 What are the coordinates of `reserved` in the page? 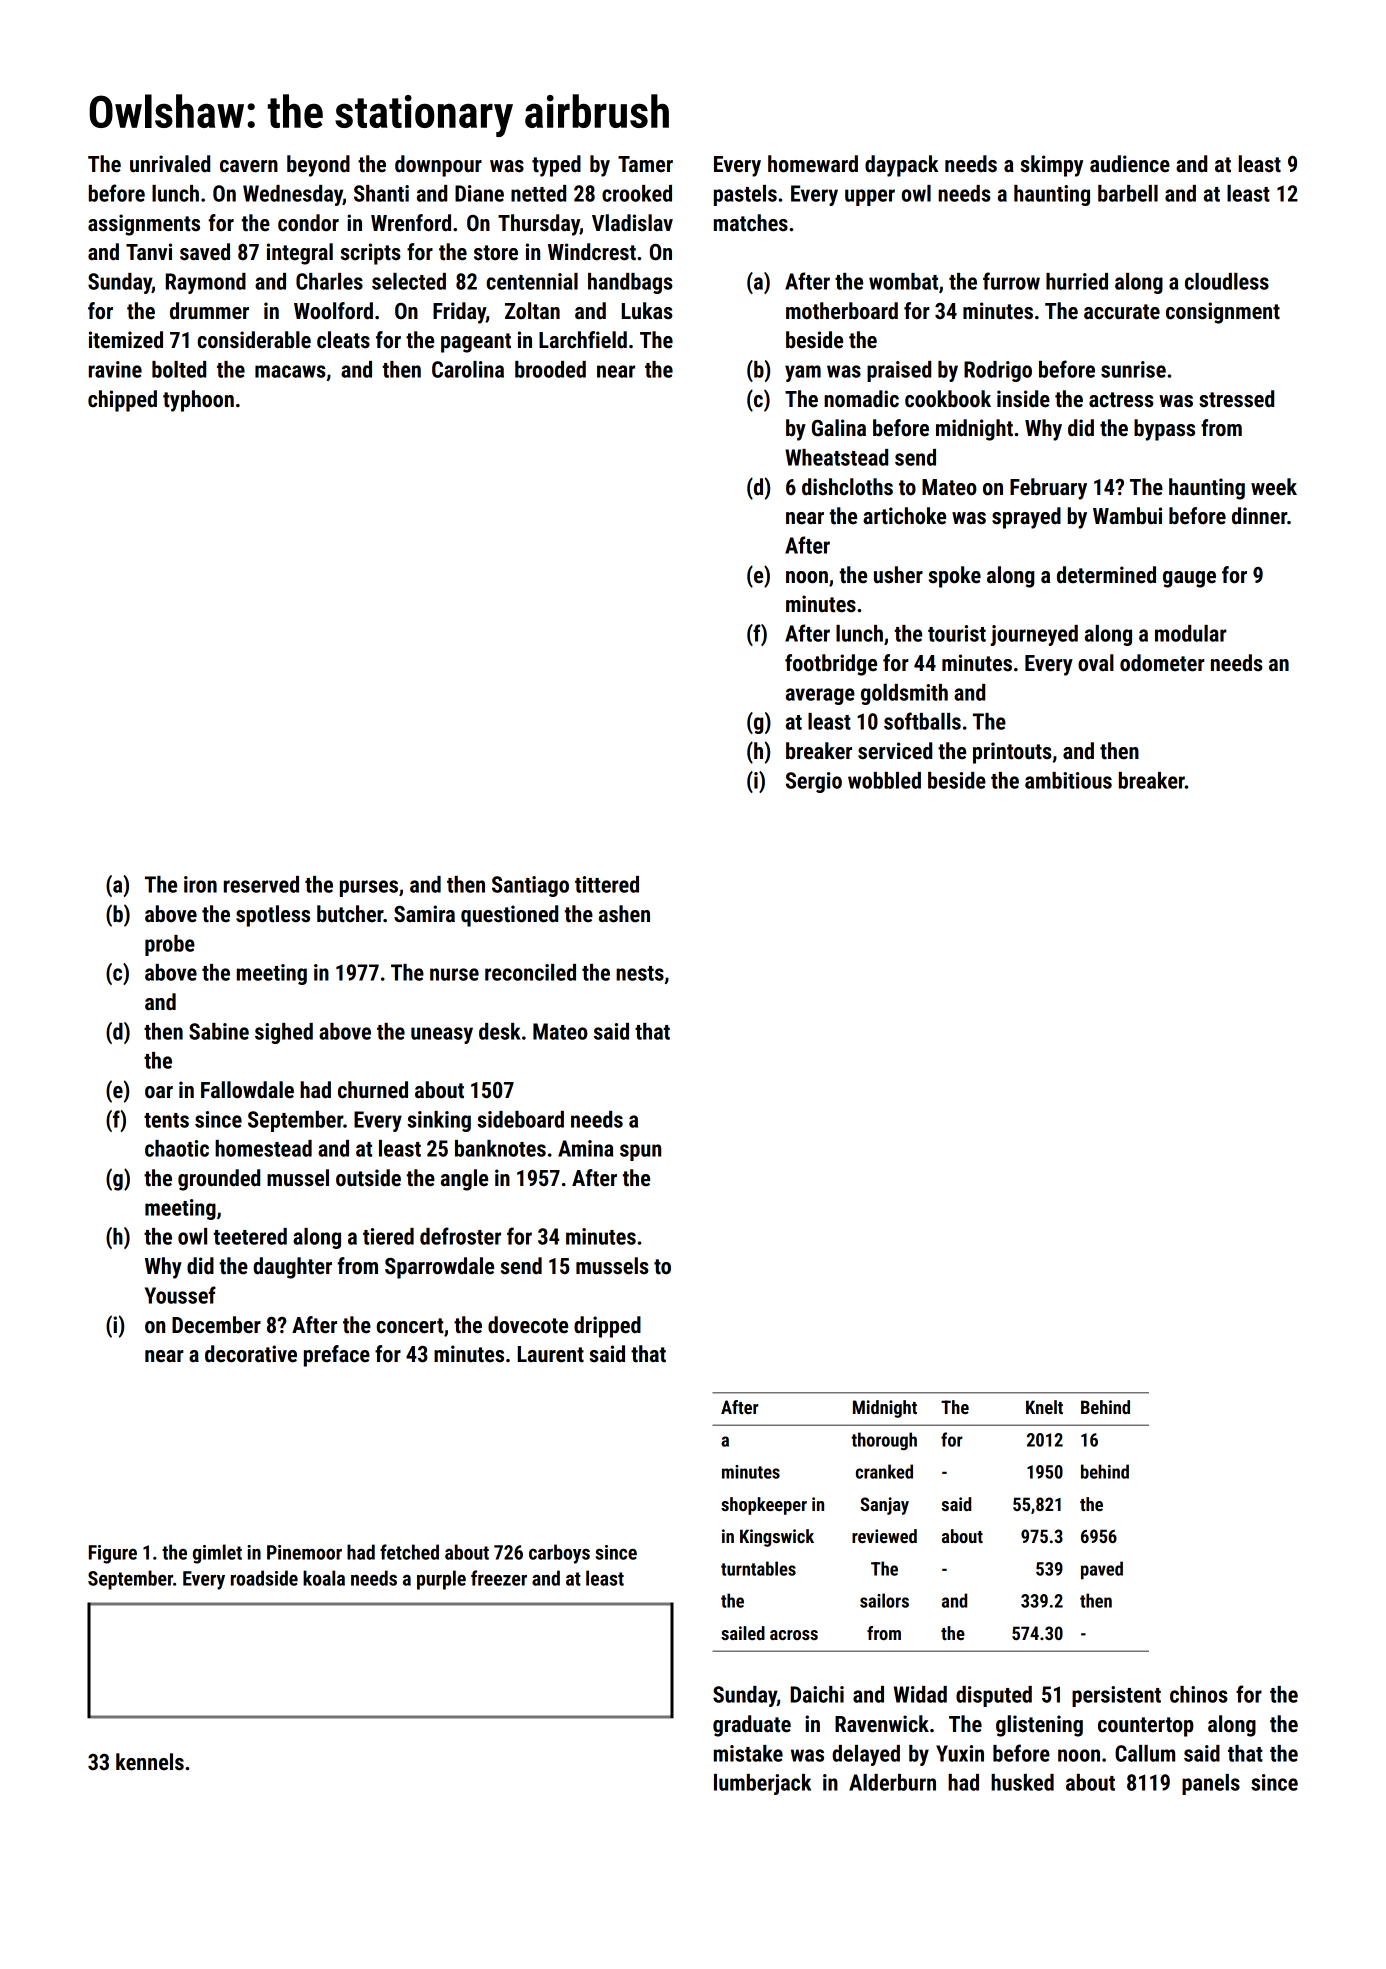 It's located at (261, 884).
